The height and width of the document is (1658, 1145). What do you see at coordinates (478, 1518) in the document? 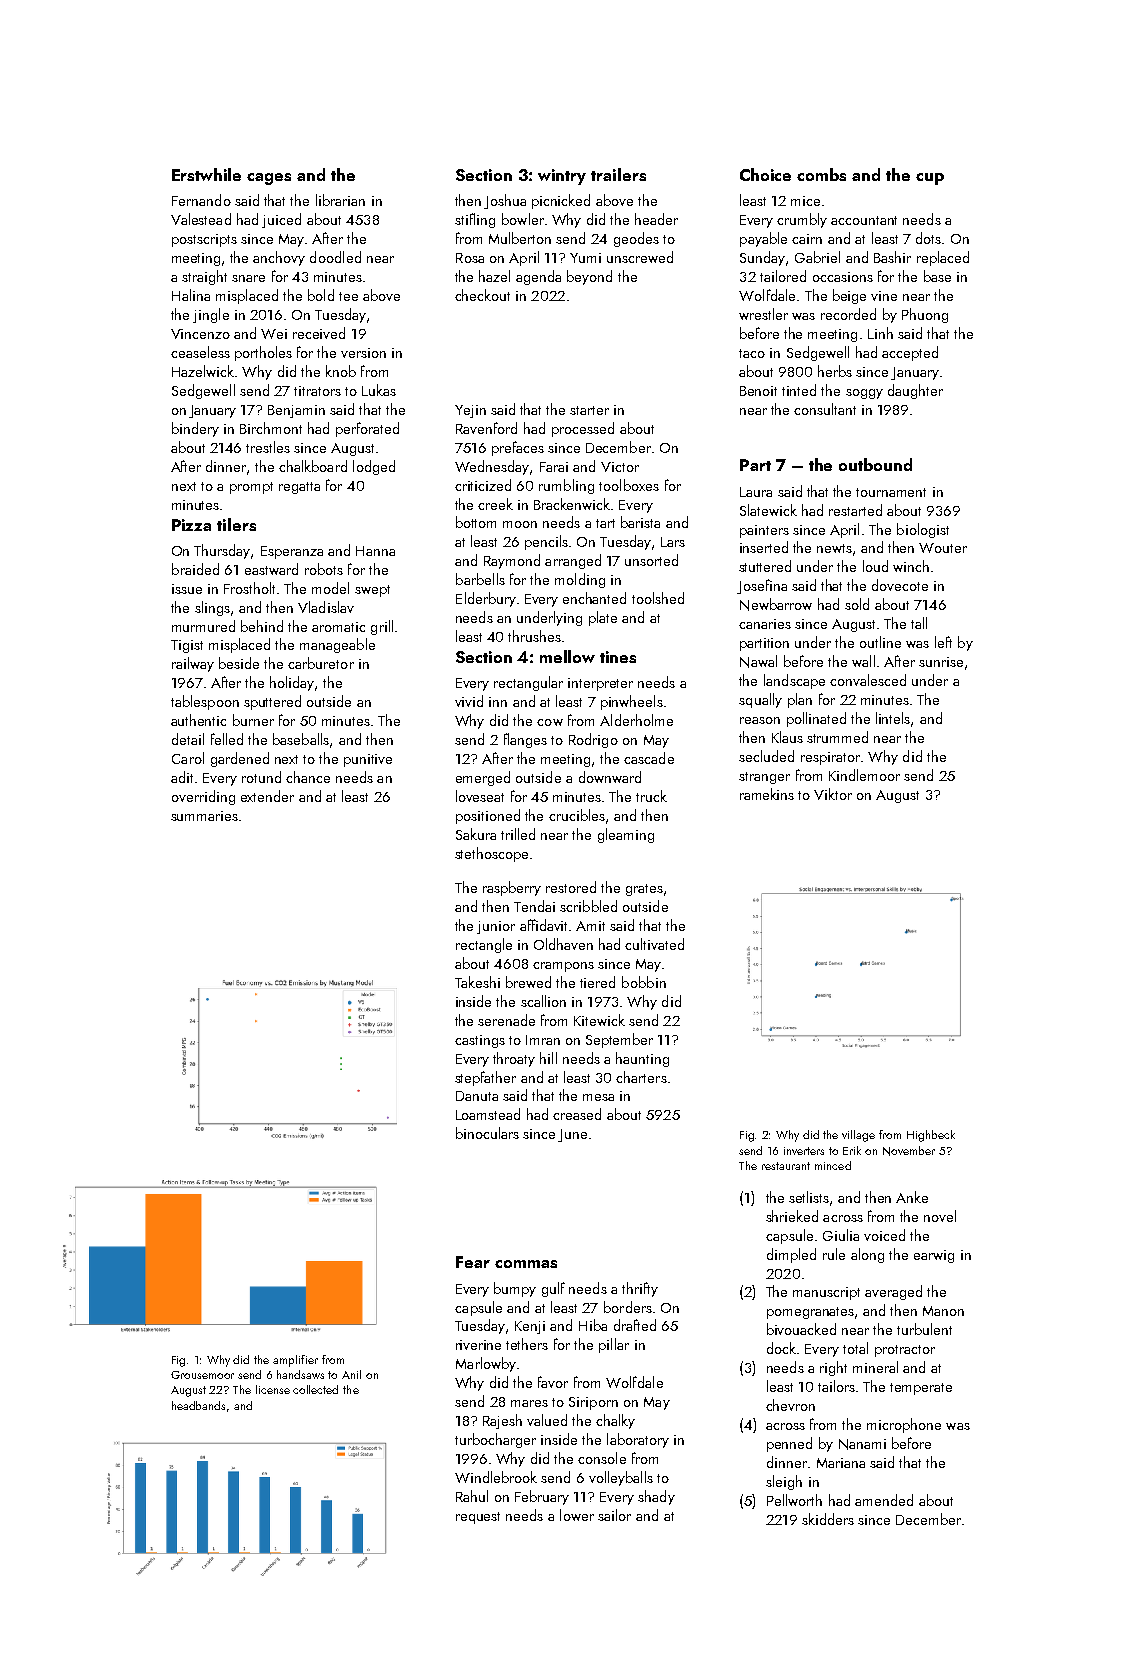
I see `request` at bounding box center [478, 1518].
